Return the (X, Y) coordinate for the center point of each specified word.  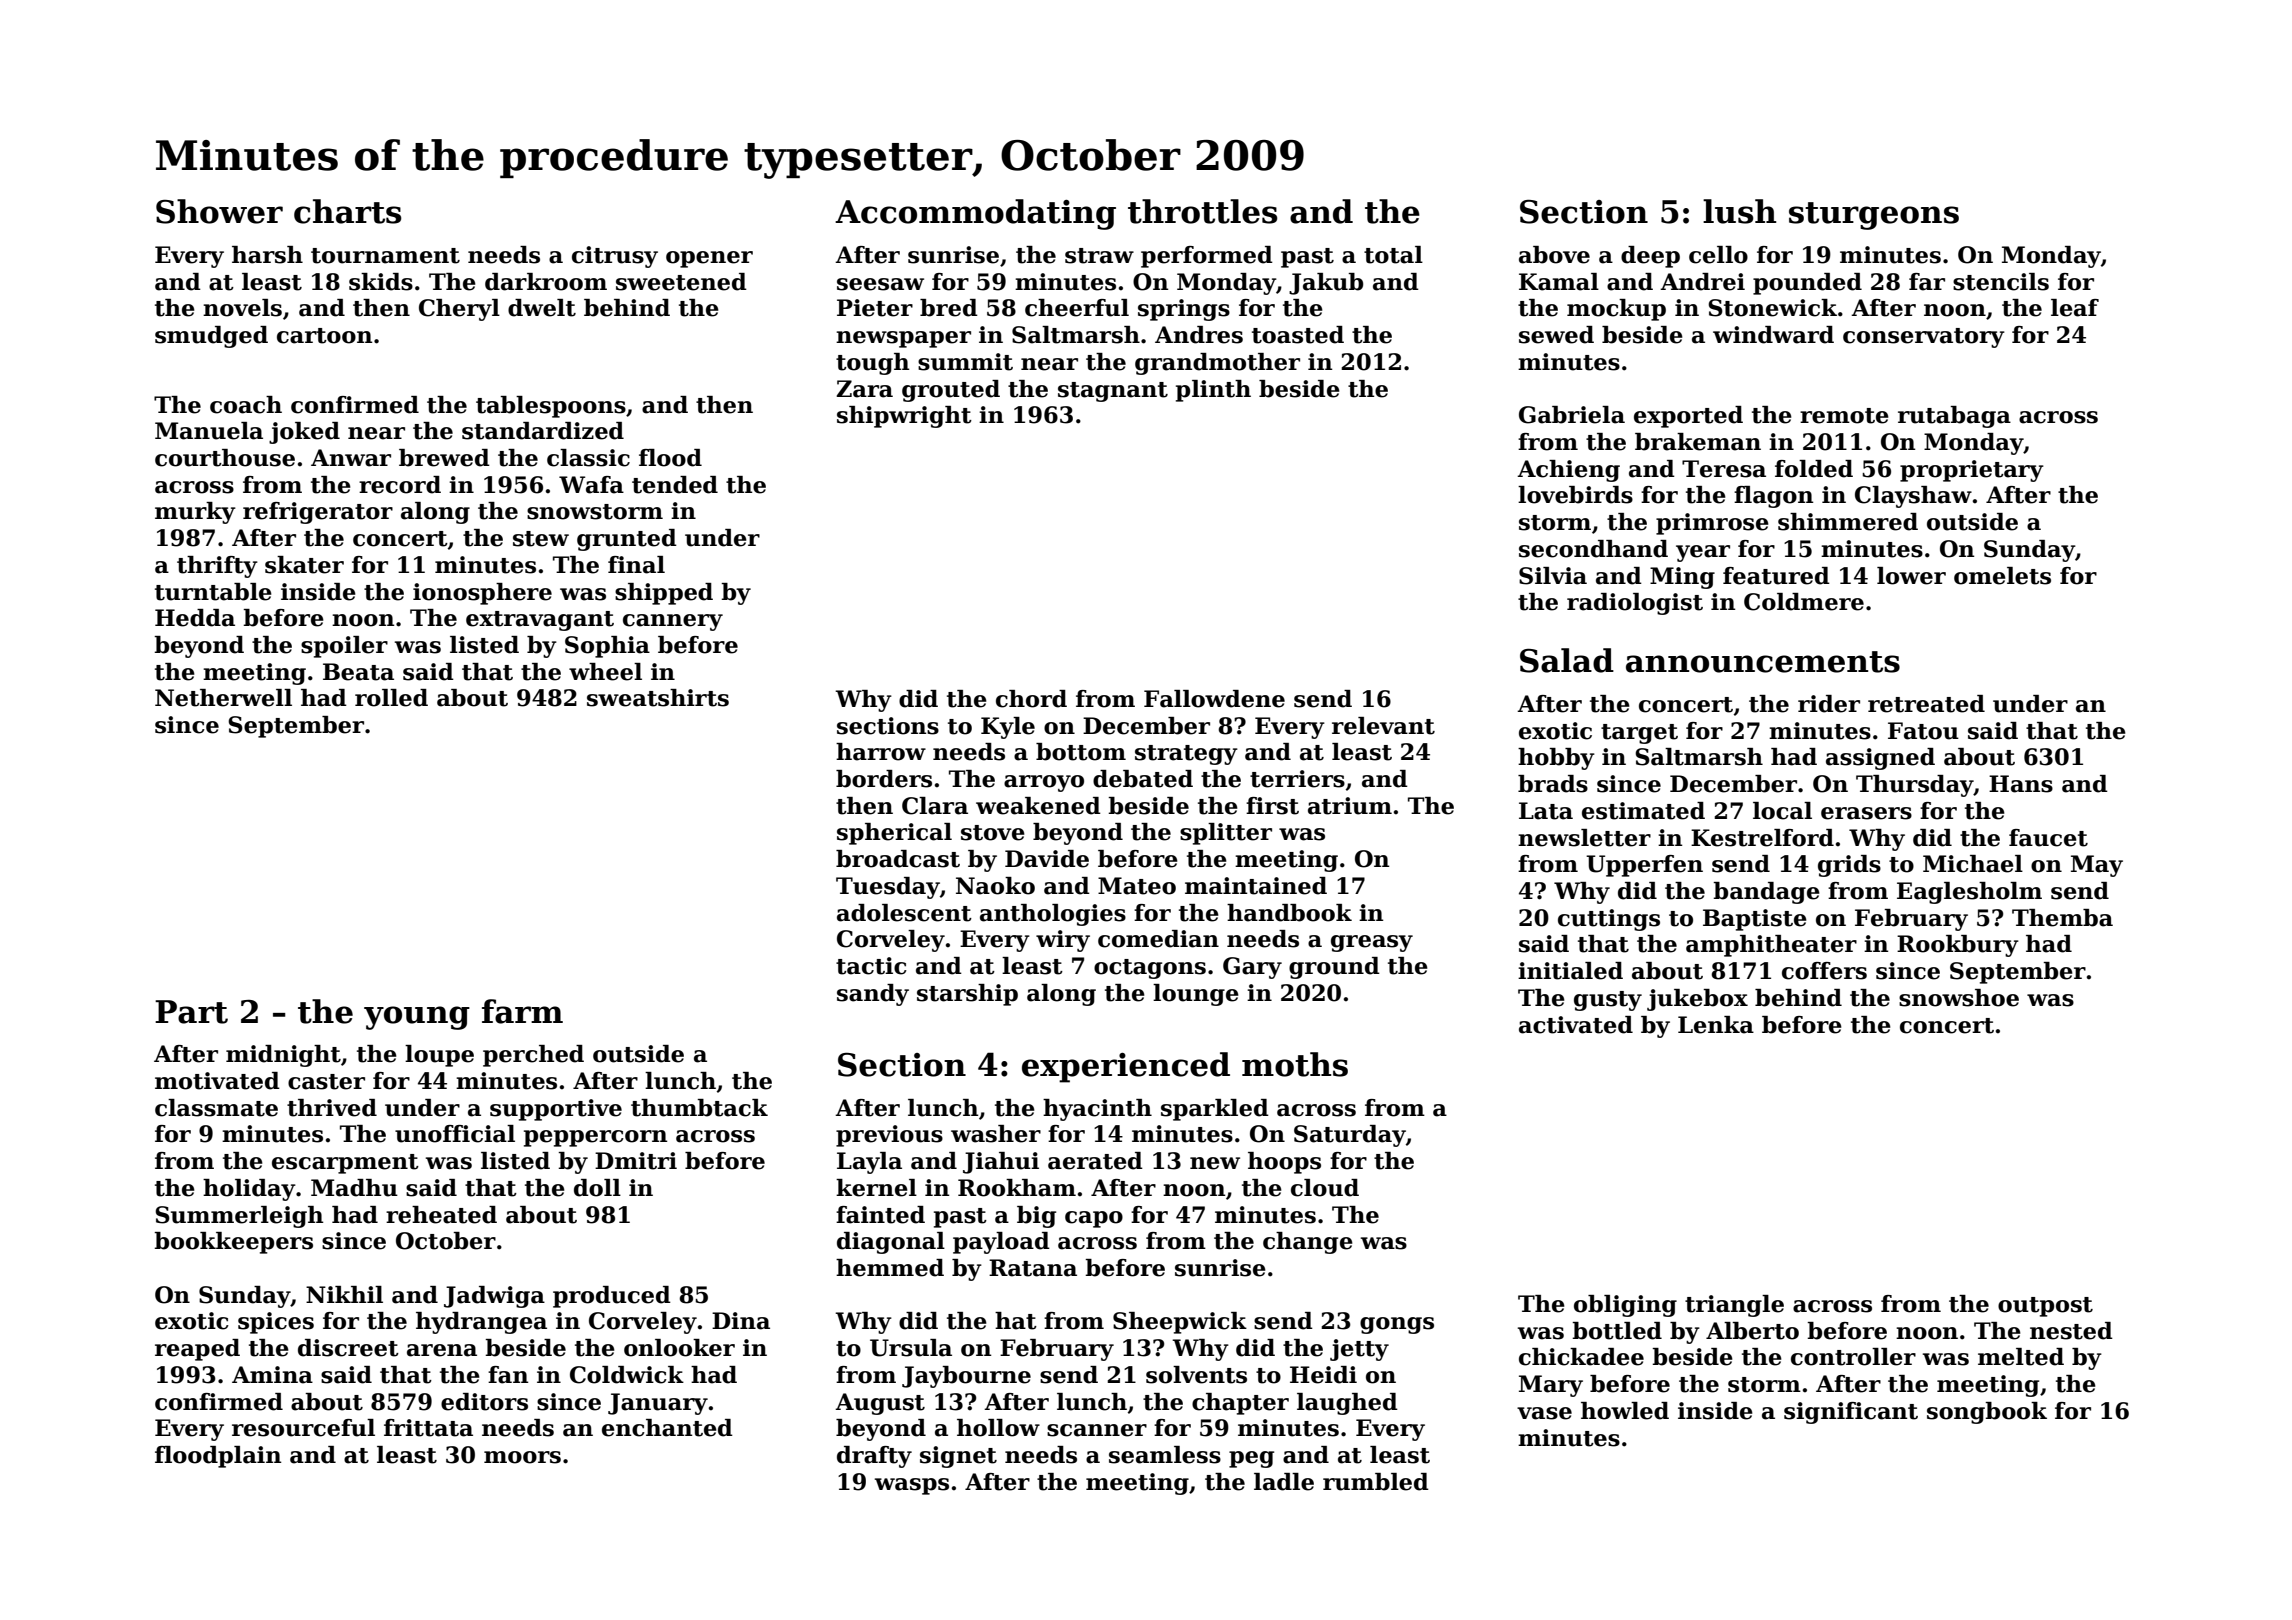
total (1393, 255)
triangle (1734, 1306)
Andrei (1702, 282)
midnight (283, 1056)
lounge (1196, 995)
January (658, 1404)
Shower (219, 211)
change (1308, 1243)
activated (1576, 1025)
